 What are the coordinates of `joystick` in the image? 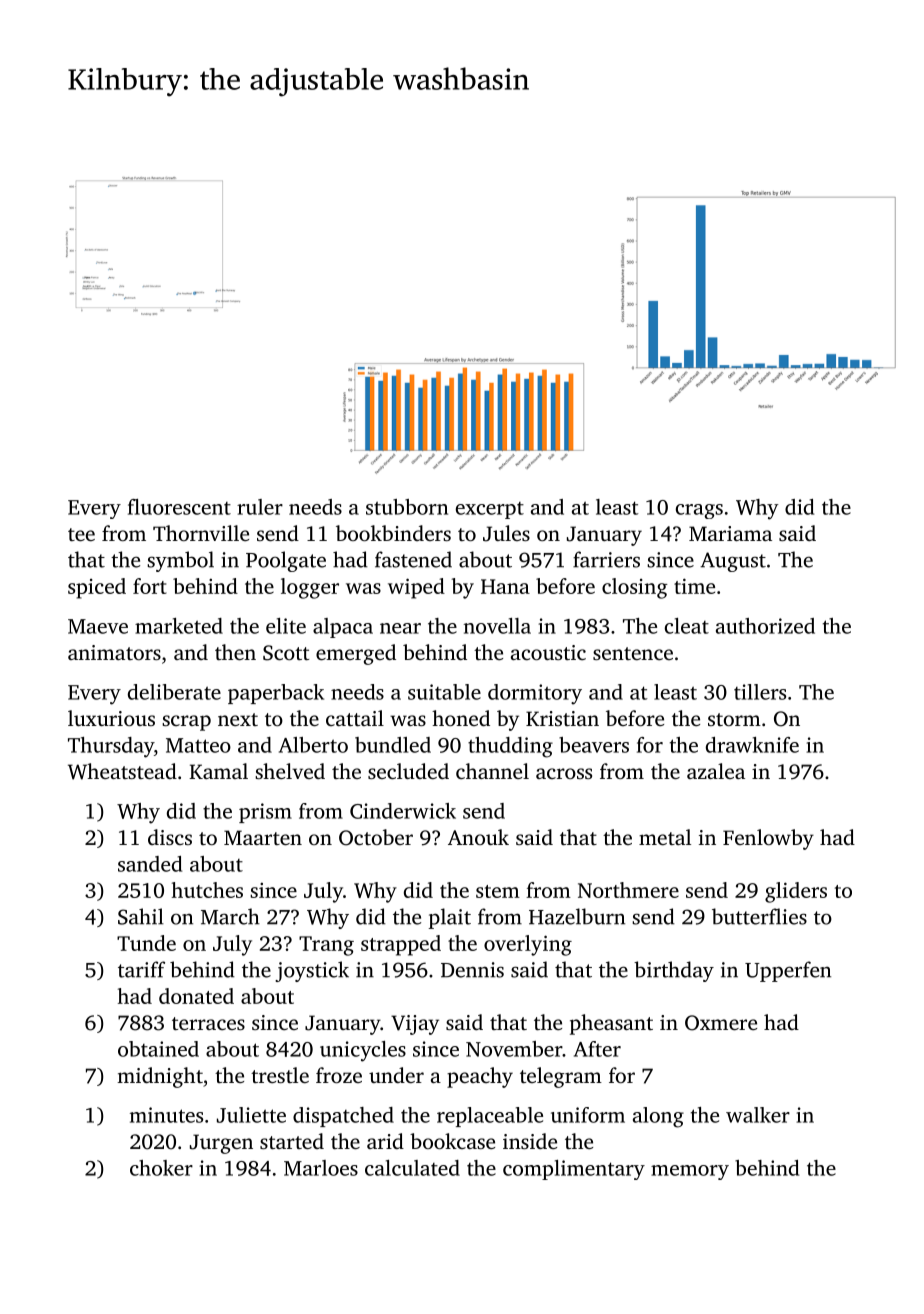 It's located at (312, 971).
